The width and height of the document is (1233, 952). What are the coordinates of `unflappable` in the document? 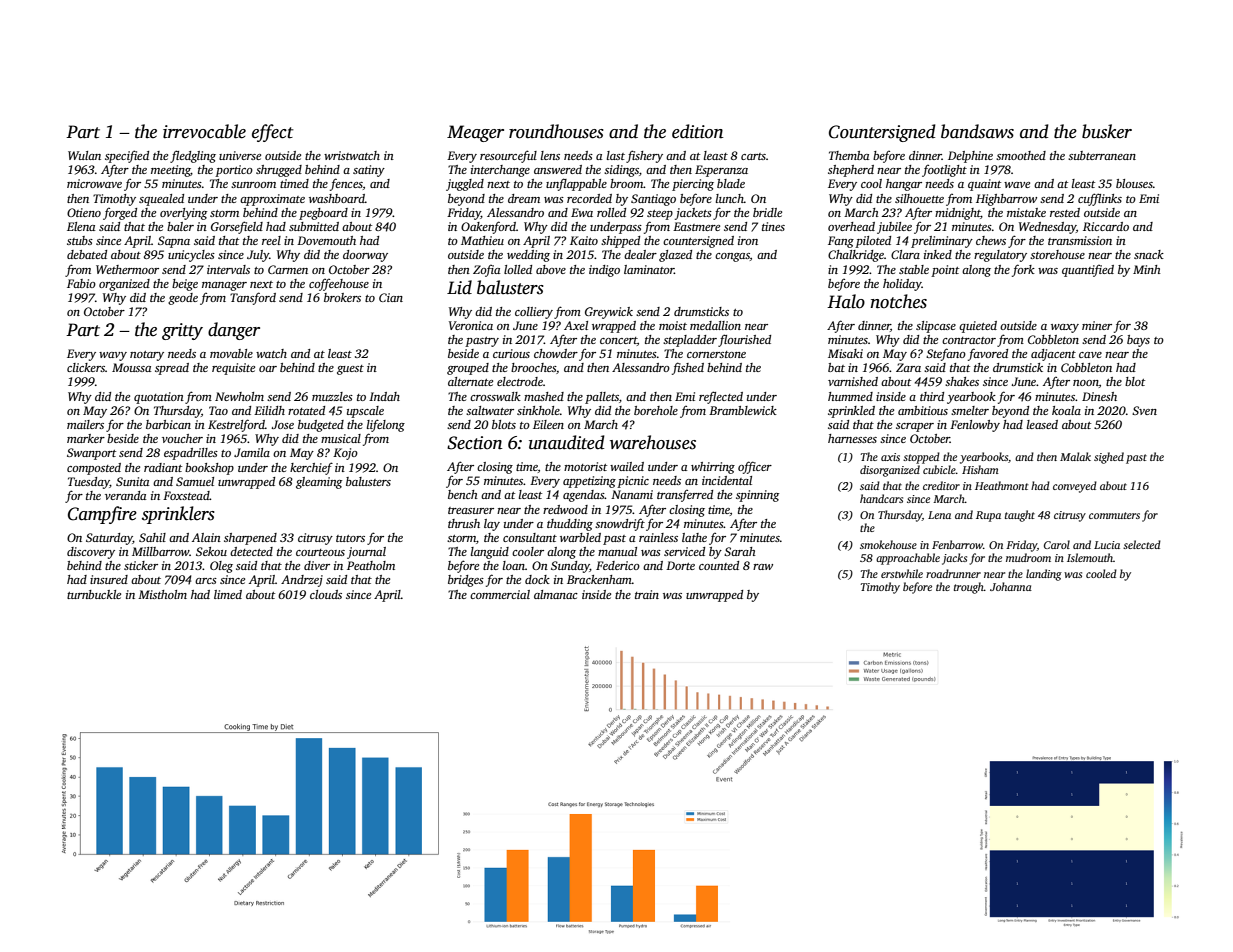 It's located at (576, 184).
